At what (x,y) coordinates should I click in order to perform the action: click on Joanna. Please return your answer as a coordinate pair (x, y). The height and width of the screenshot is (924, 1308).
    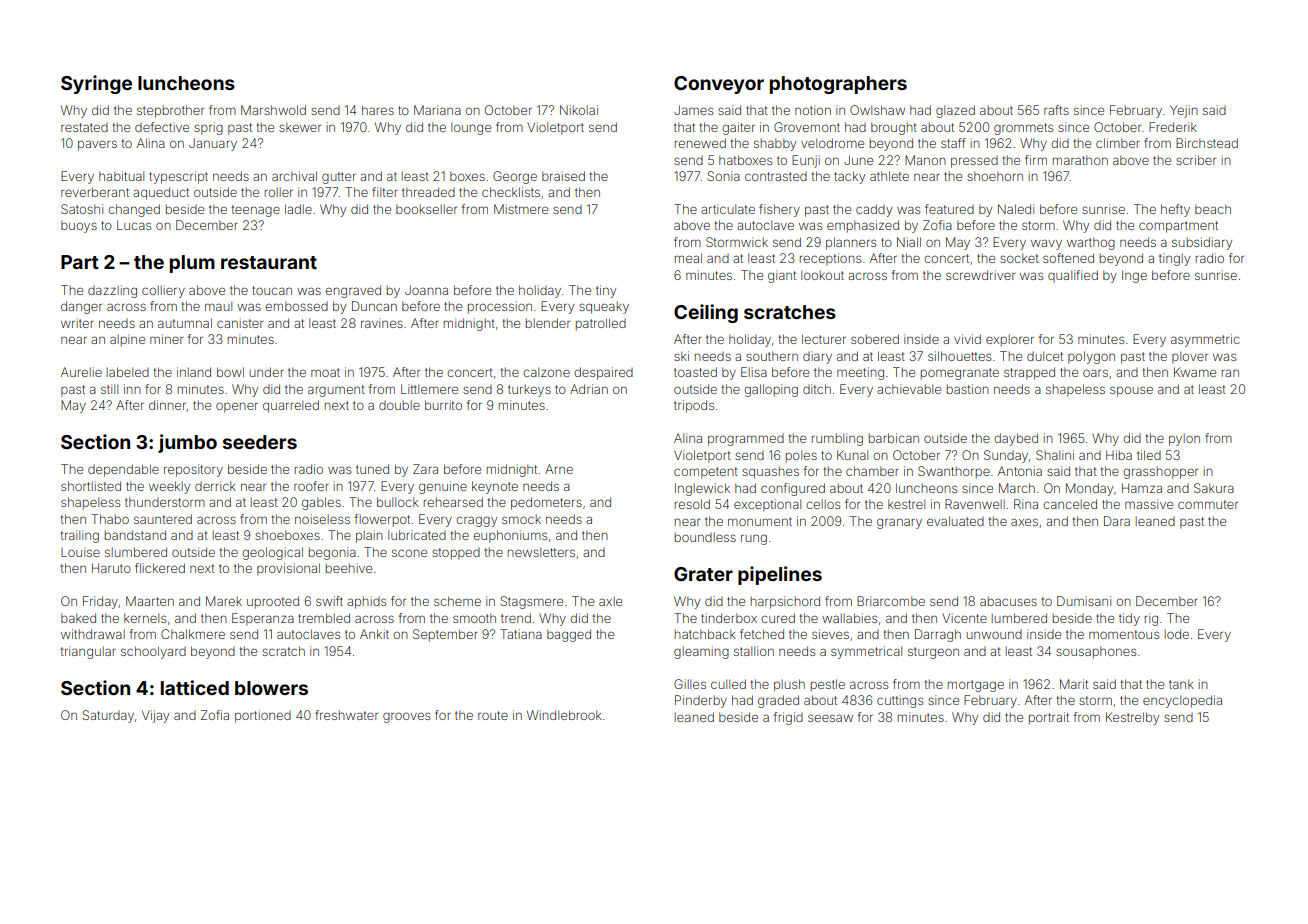
    Looking at the image, I should click on (426, 290).
